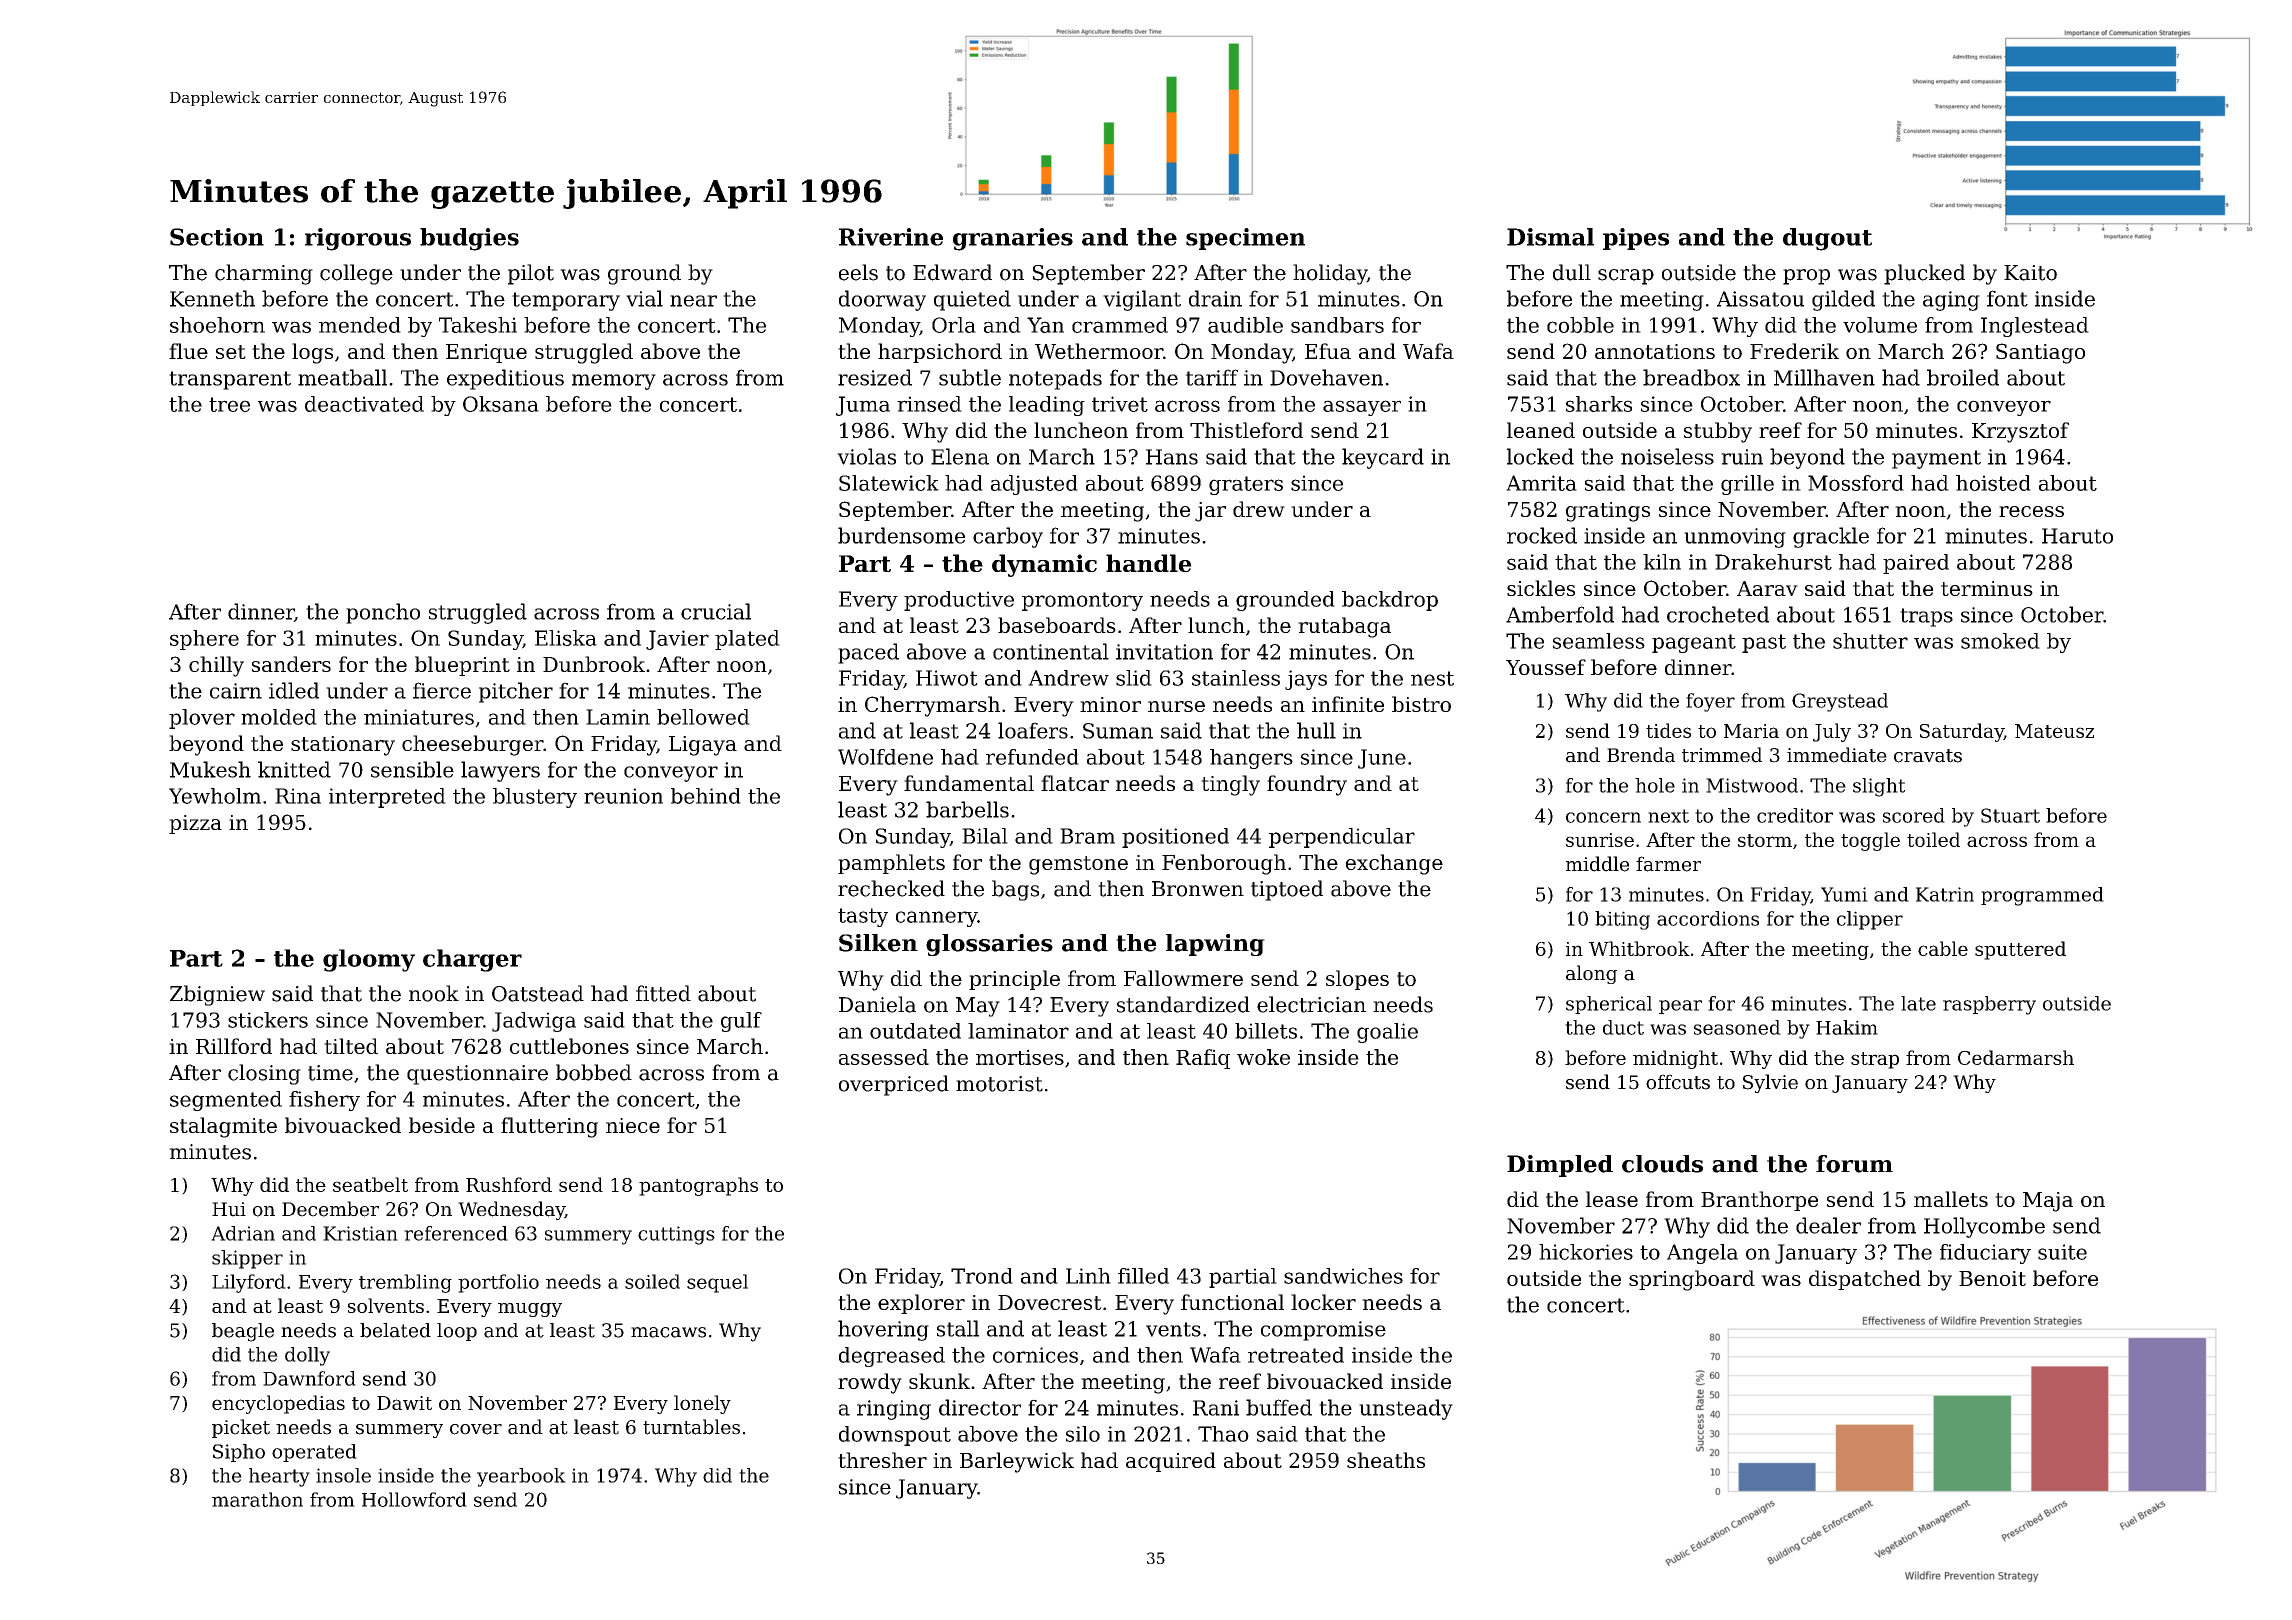 This image has width=2292, height=1620. I want to click on Sipho, so click(239, 1453).
